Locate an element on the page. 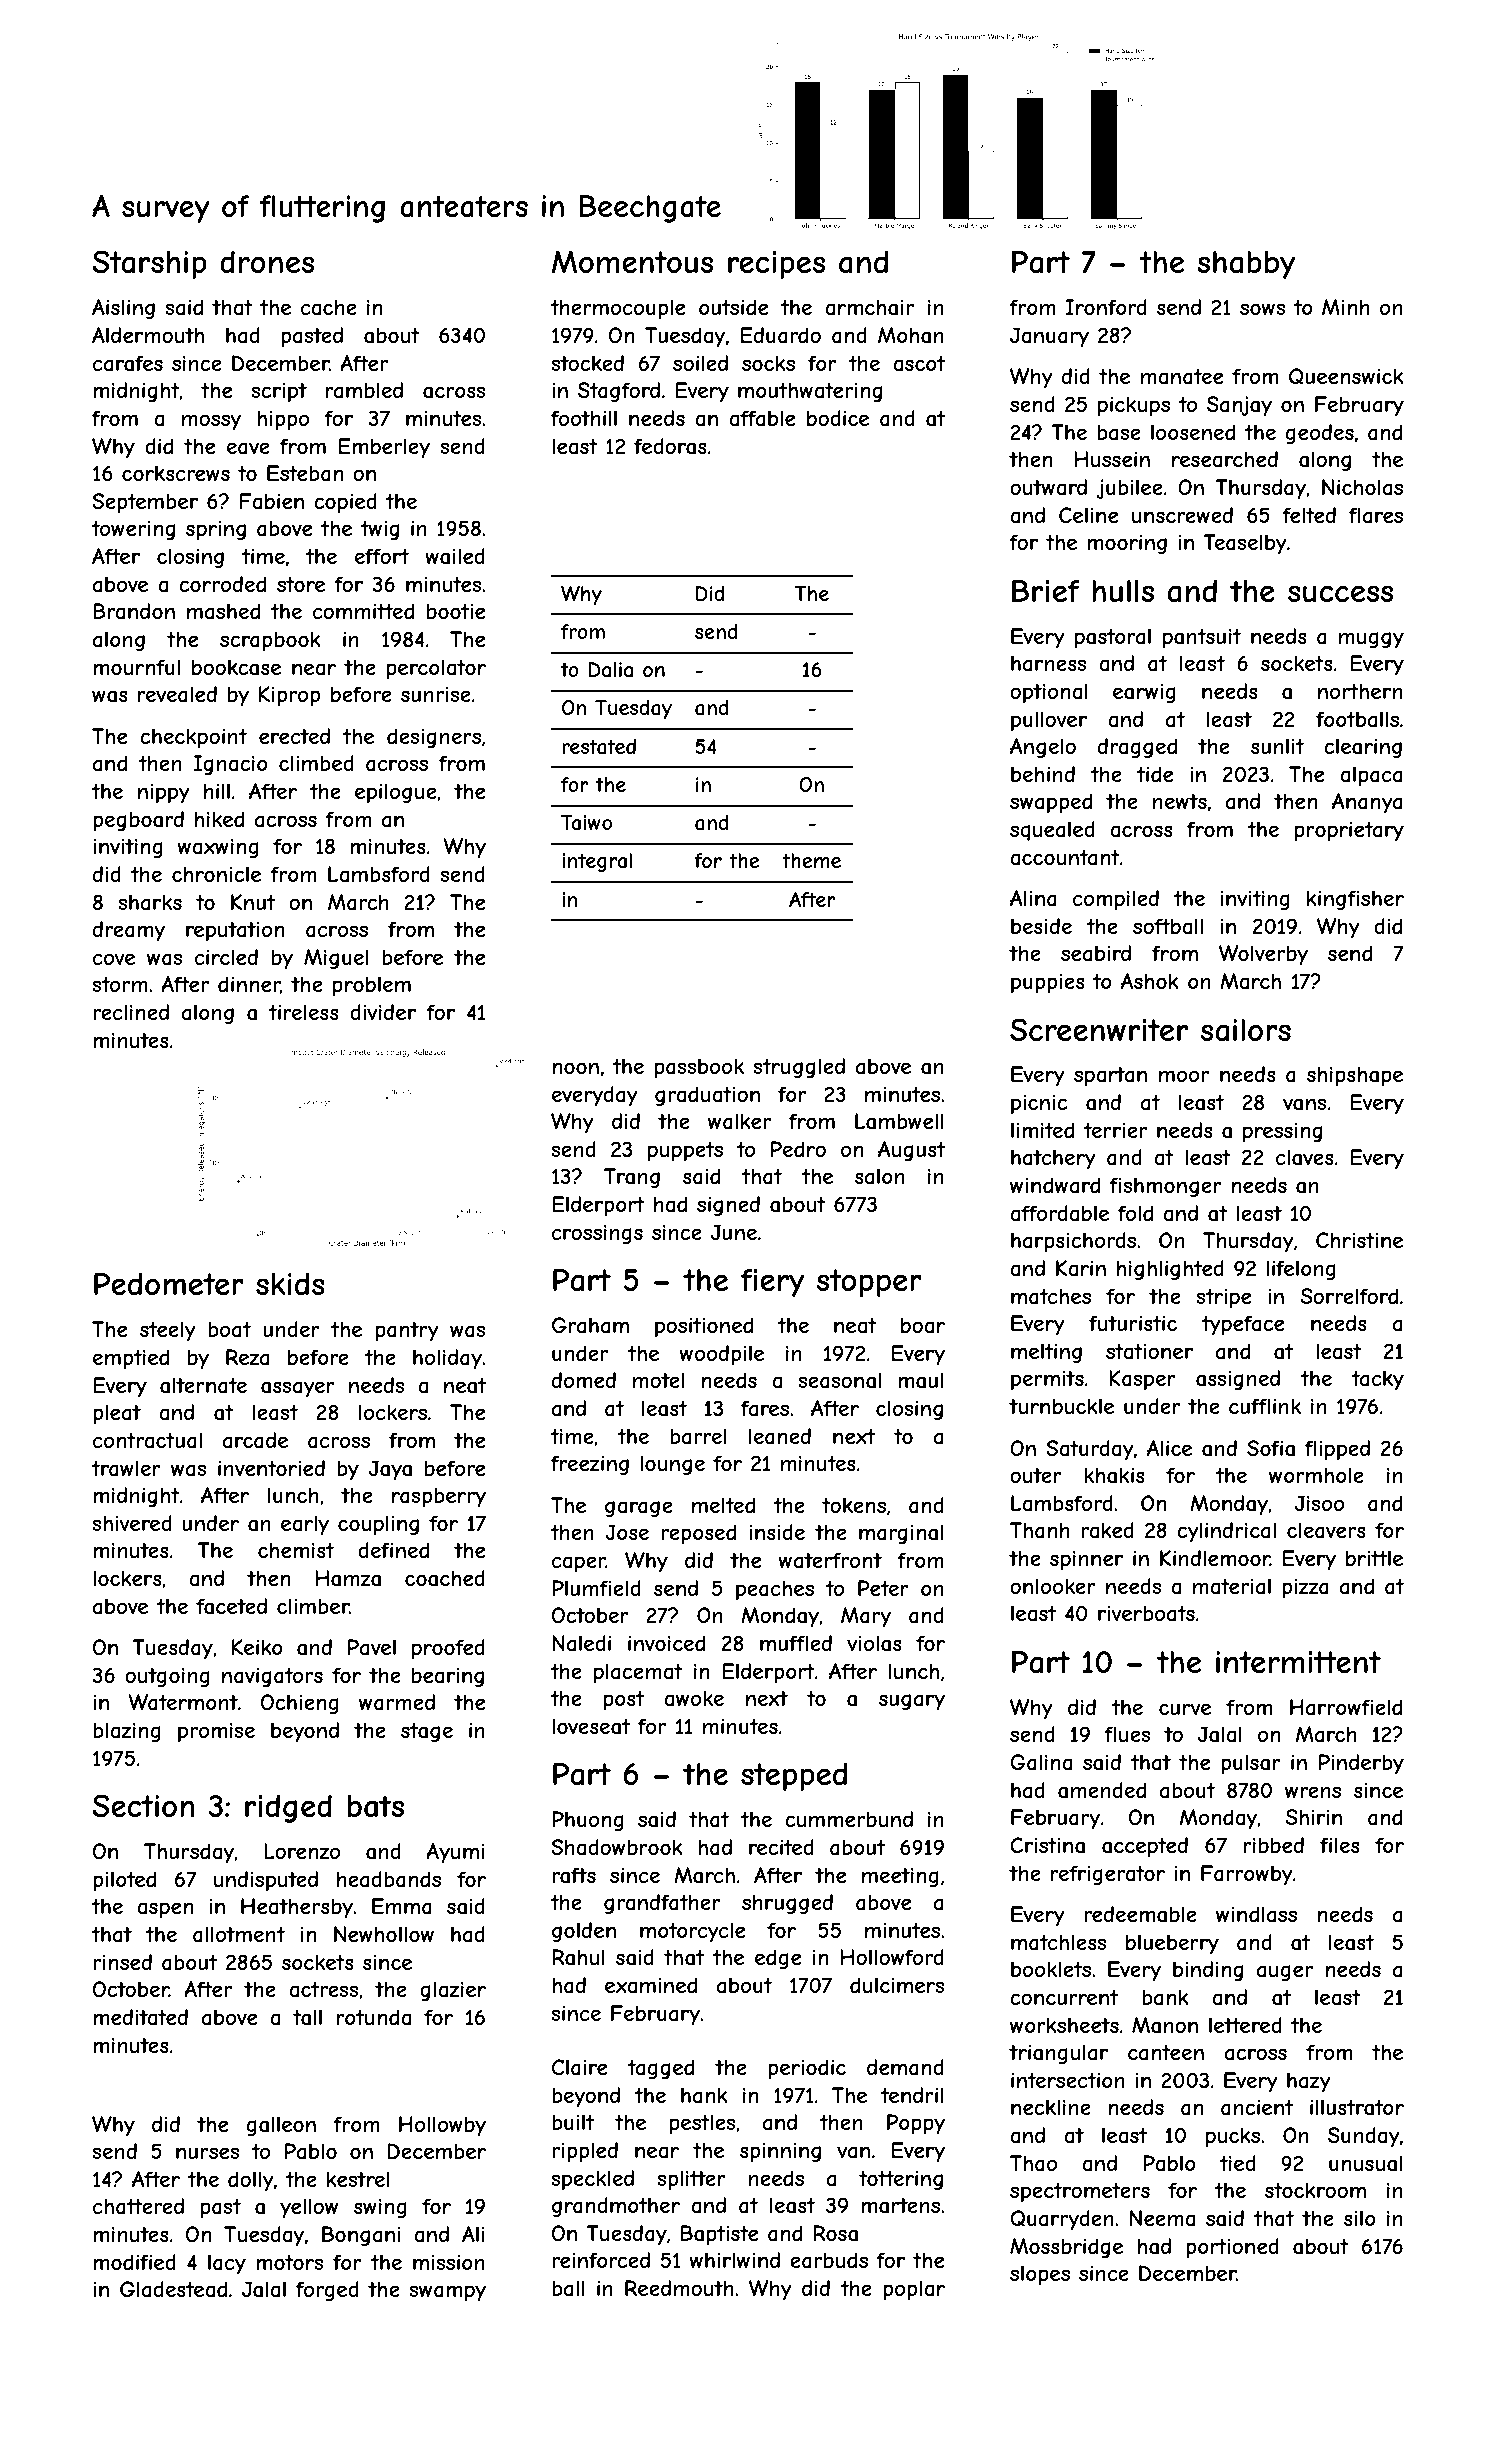  lacy is located at coordinates (227, 2264).
